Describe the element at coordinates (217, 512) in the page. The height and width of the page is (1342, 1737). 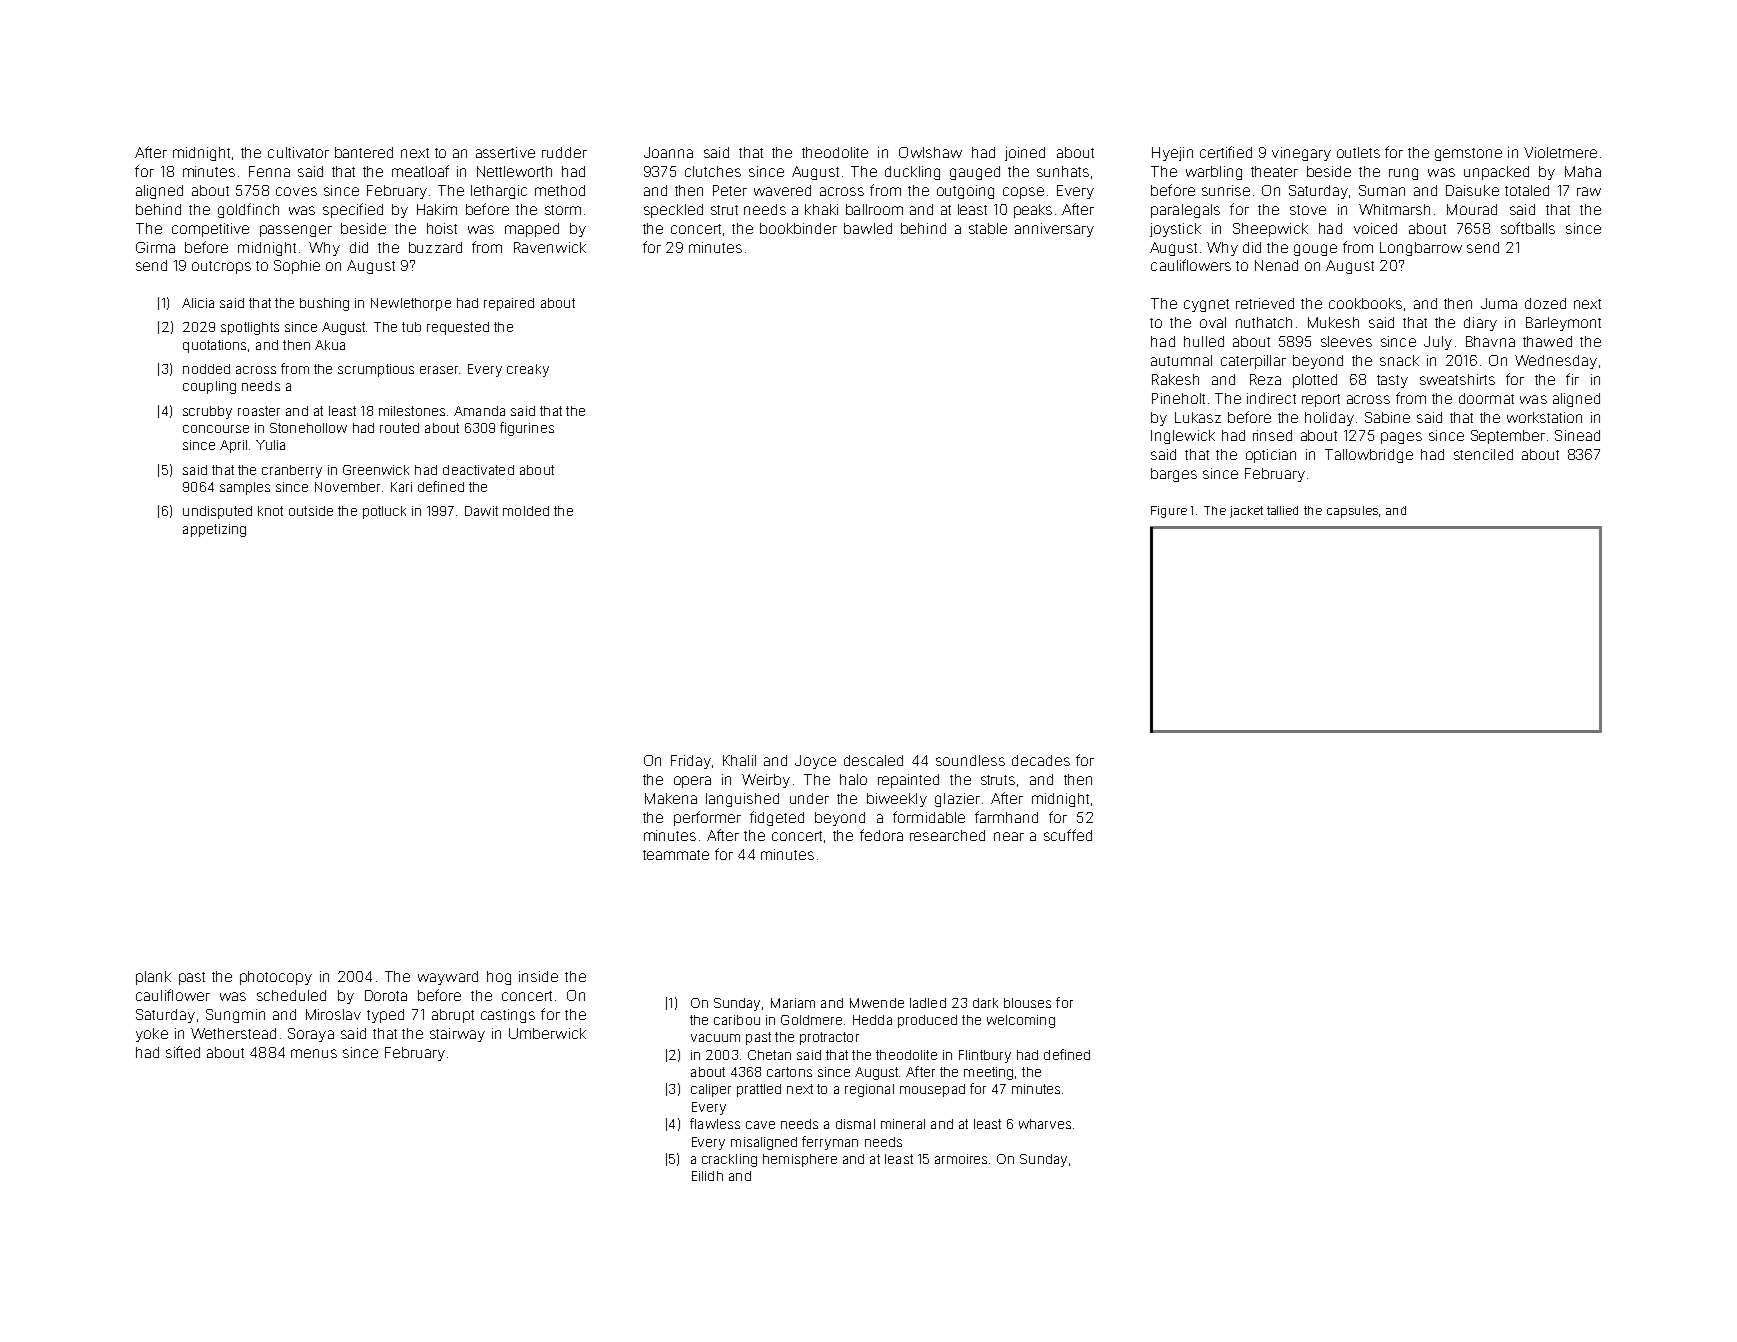
I see `undisputed` at that location.
